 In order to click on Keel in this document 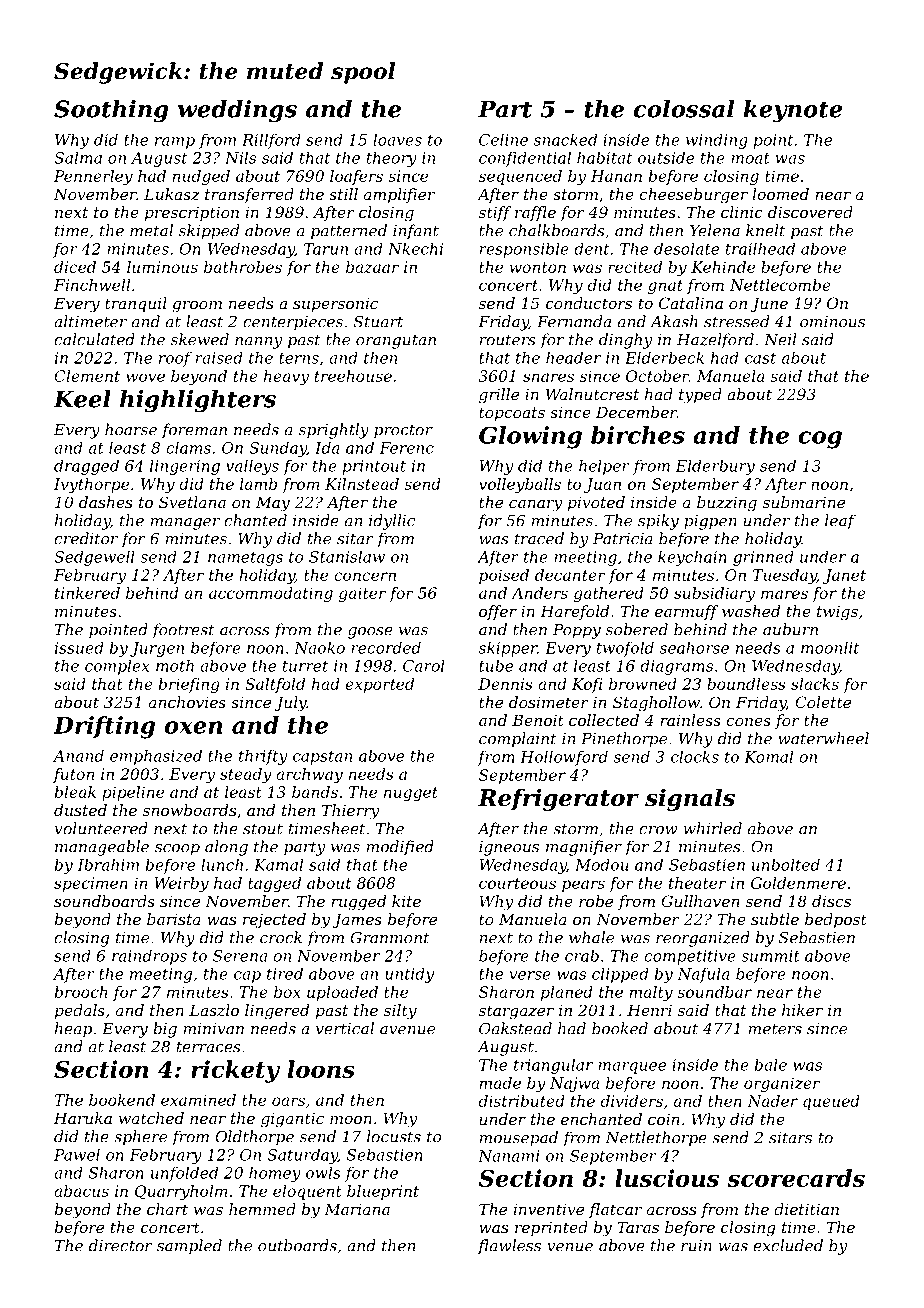, I will do `click(82, 399)`.
